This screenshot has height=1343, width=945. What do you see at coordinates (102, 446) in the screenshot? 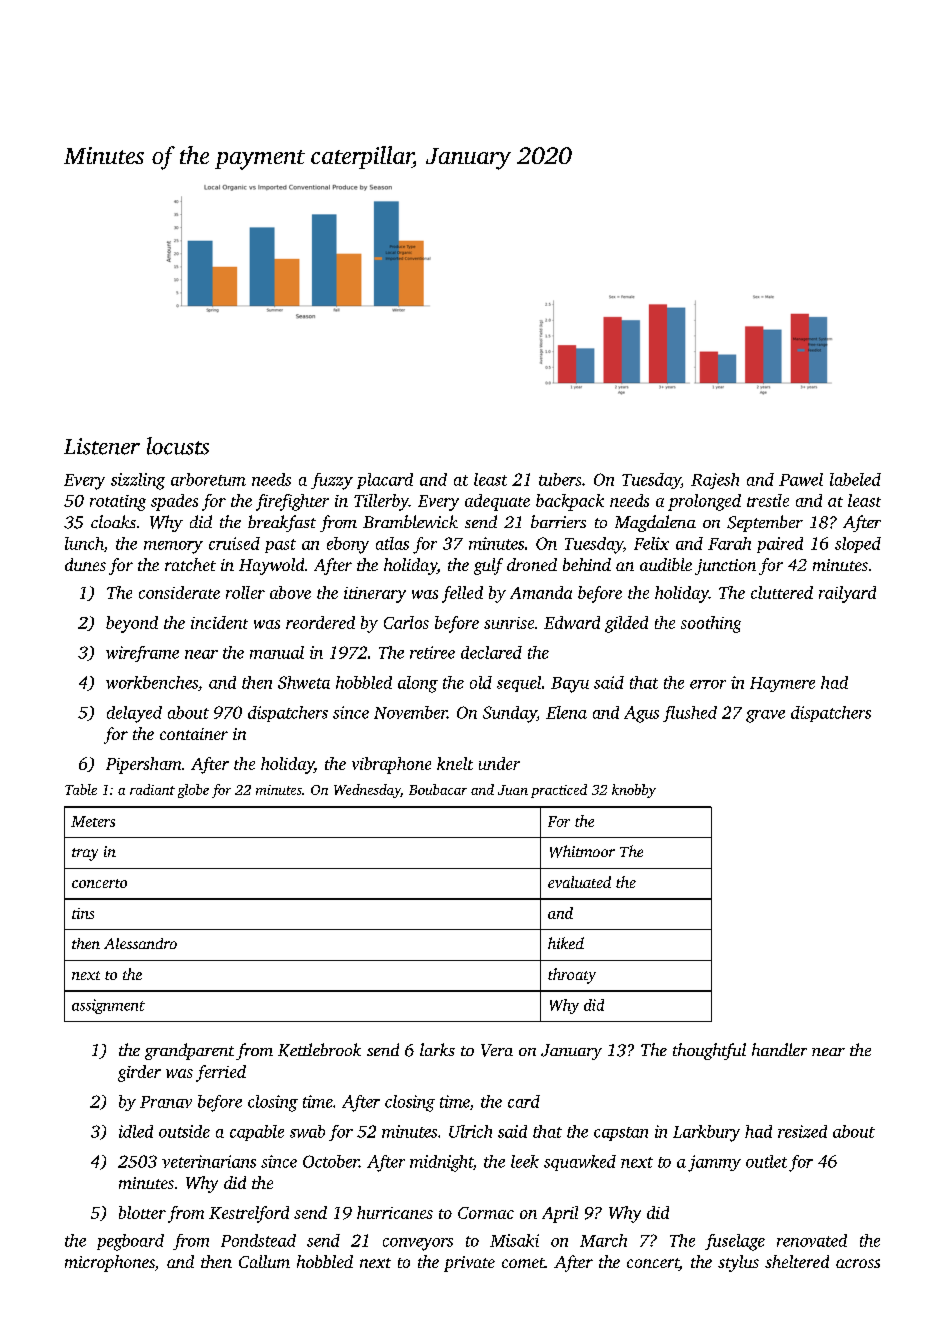
I see `Listener` at bounding box center [102, 446].
